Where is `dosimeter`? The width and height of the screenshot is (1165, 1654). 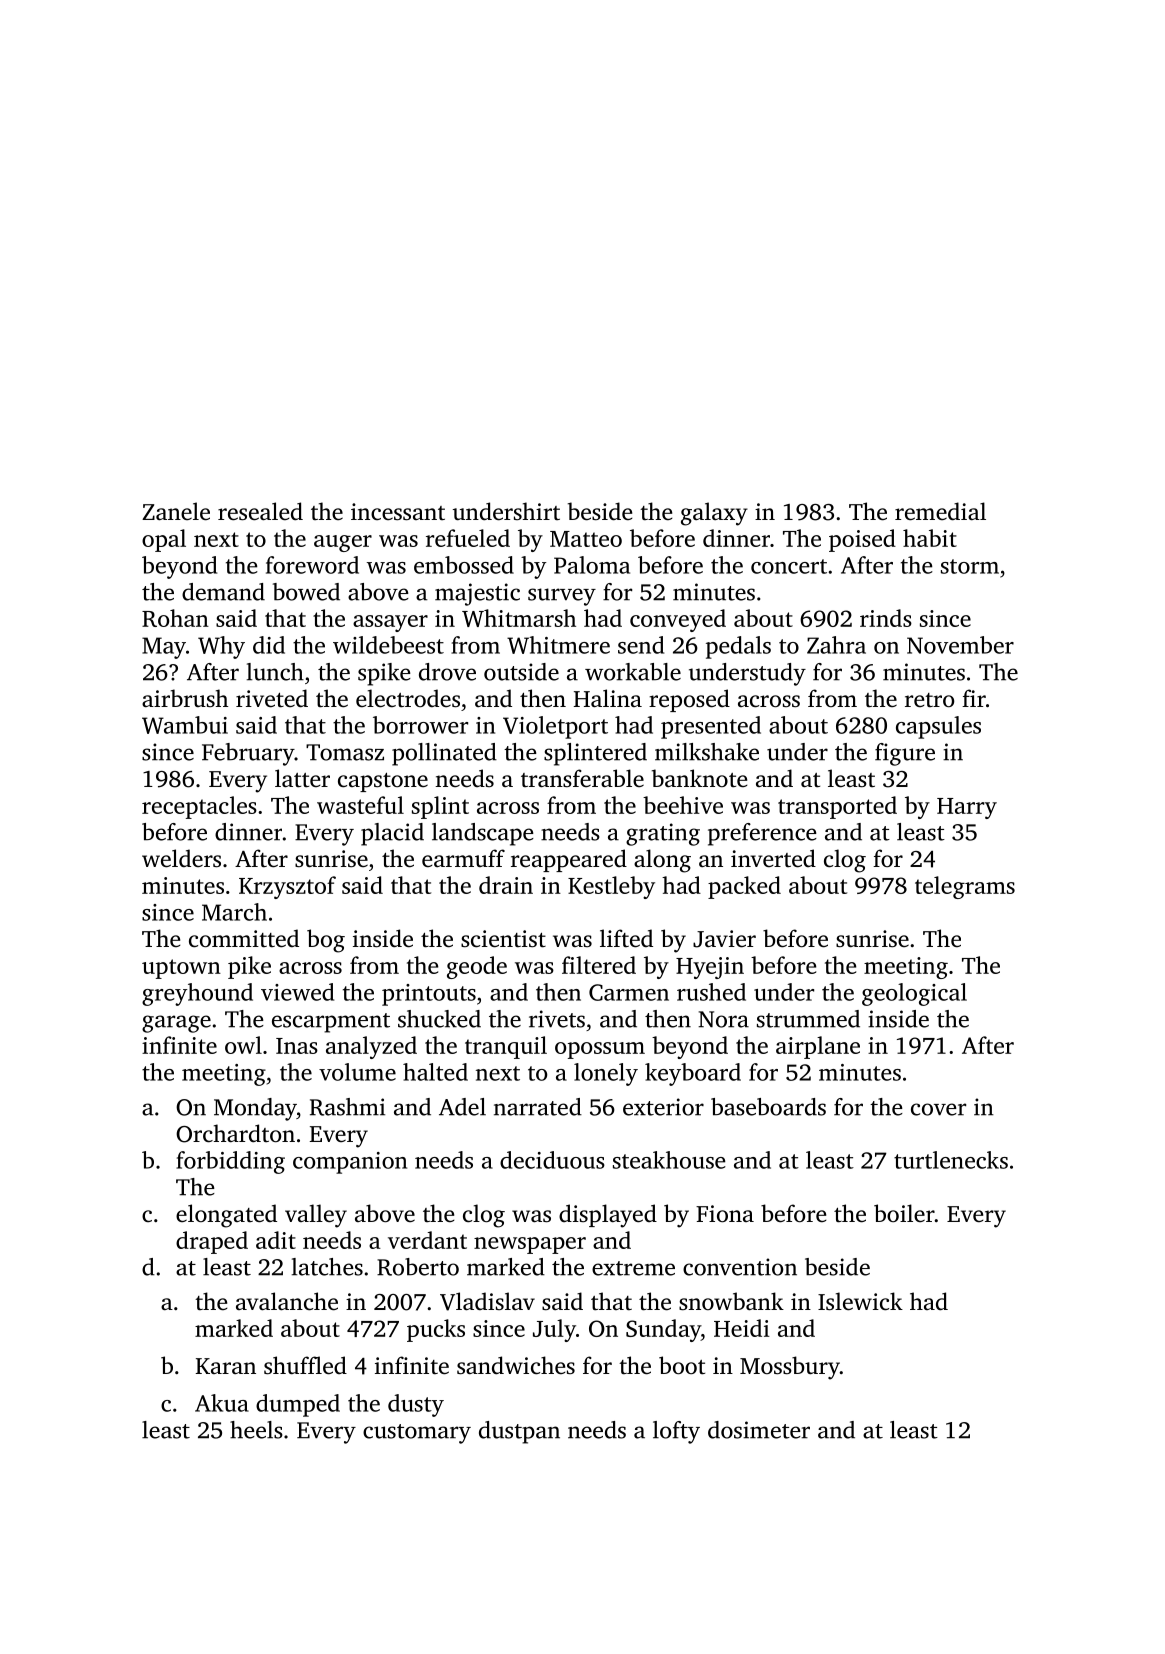
dosimeter is located at coordinates (759, 1430).
